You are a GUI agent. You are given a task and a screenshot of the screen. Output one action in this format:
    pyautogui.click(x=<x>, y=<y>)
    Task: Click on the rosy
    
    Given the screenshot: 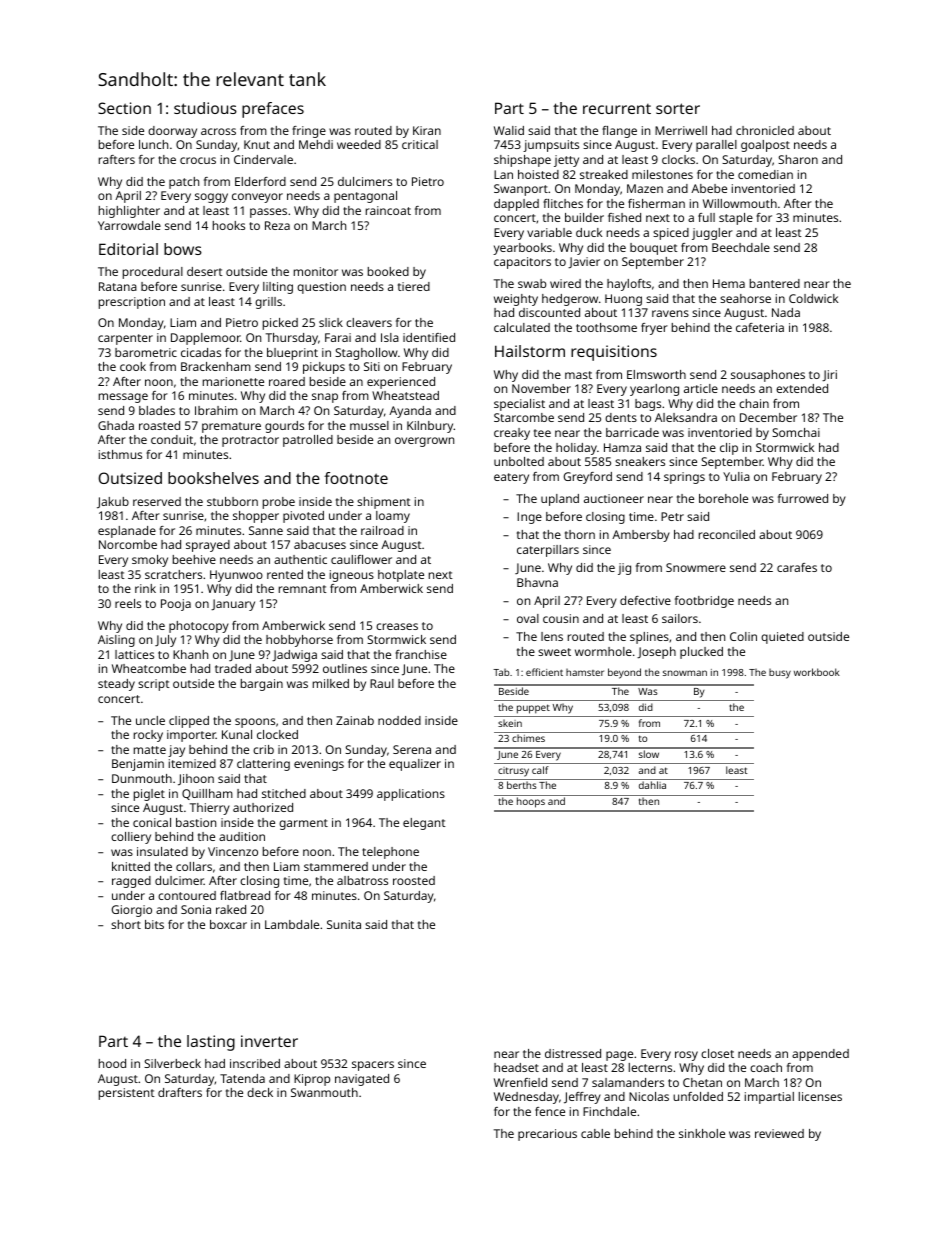 What is the action you would take?
    pyautogui.click(x=686, y=1056)
